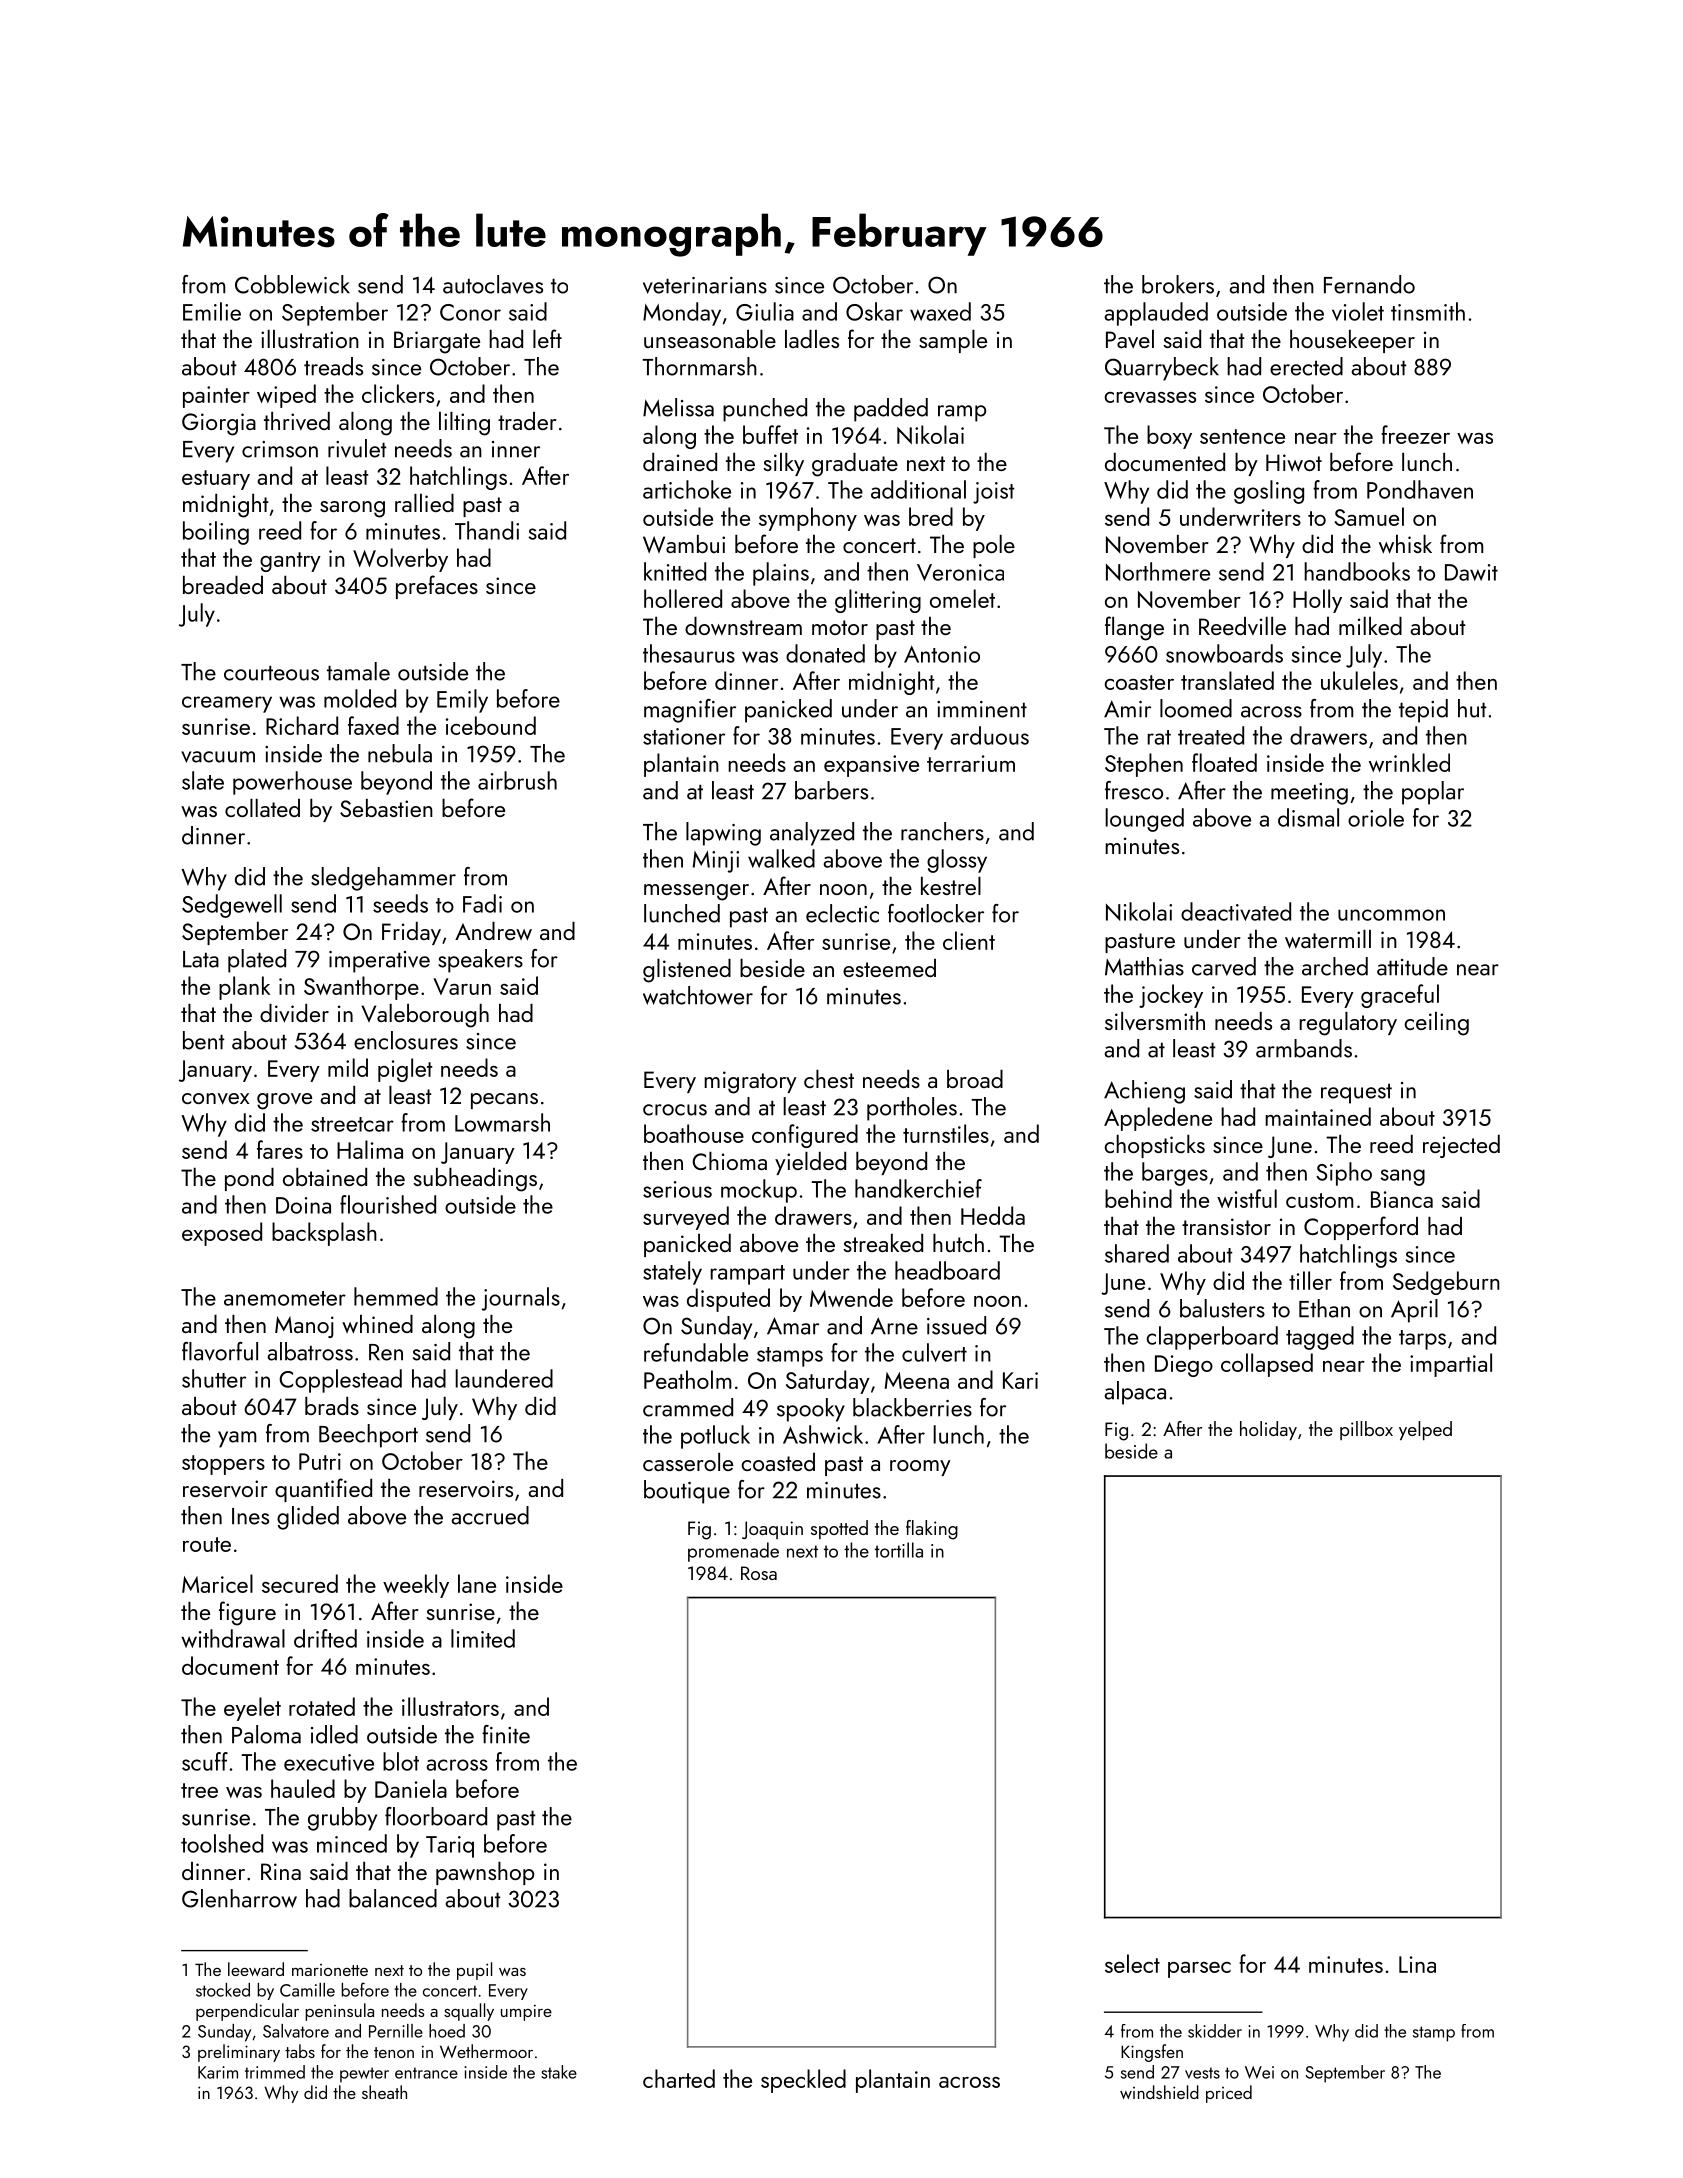  I want to click on Oskar, so click(874, 311).
